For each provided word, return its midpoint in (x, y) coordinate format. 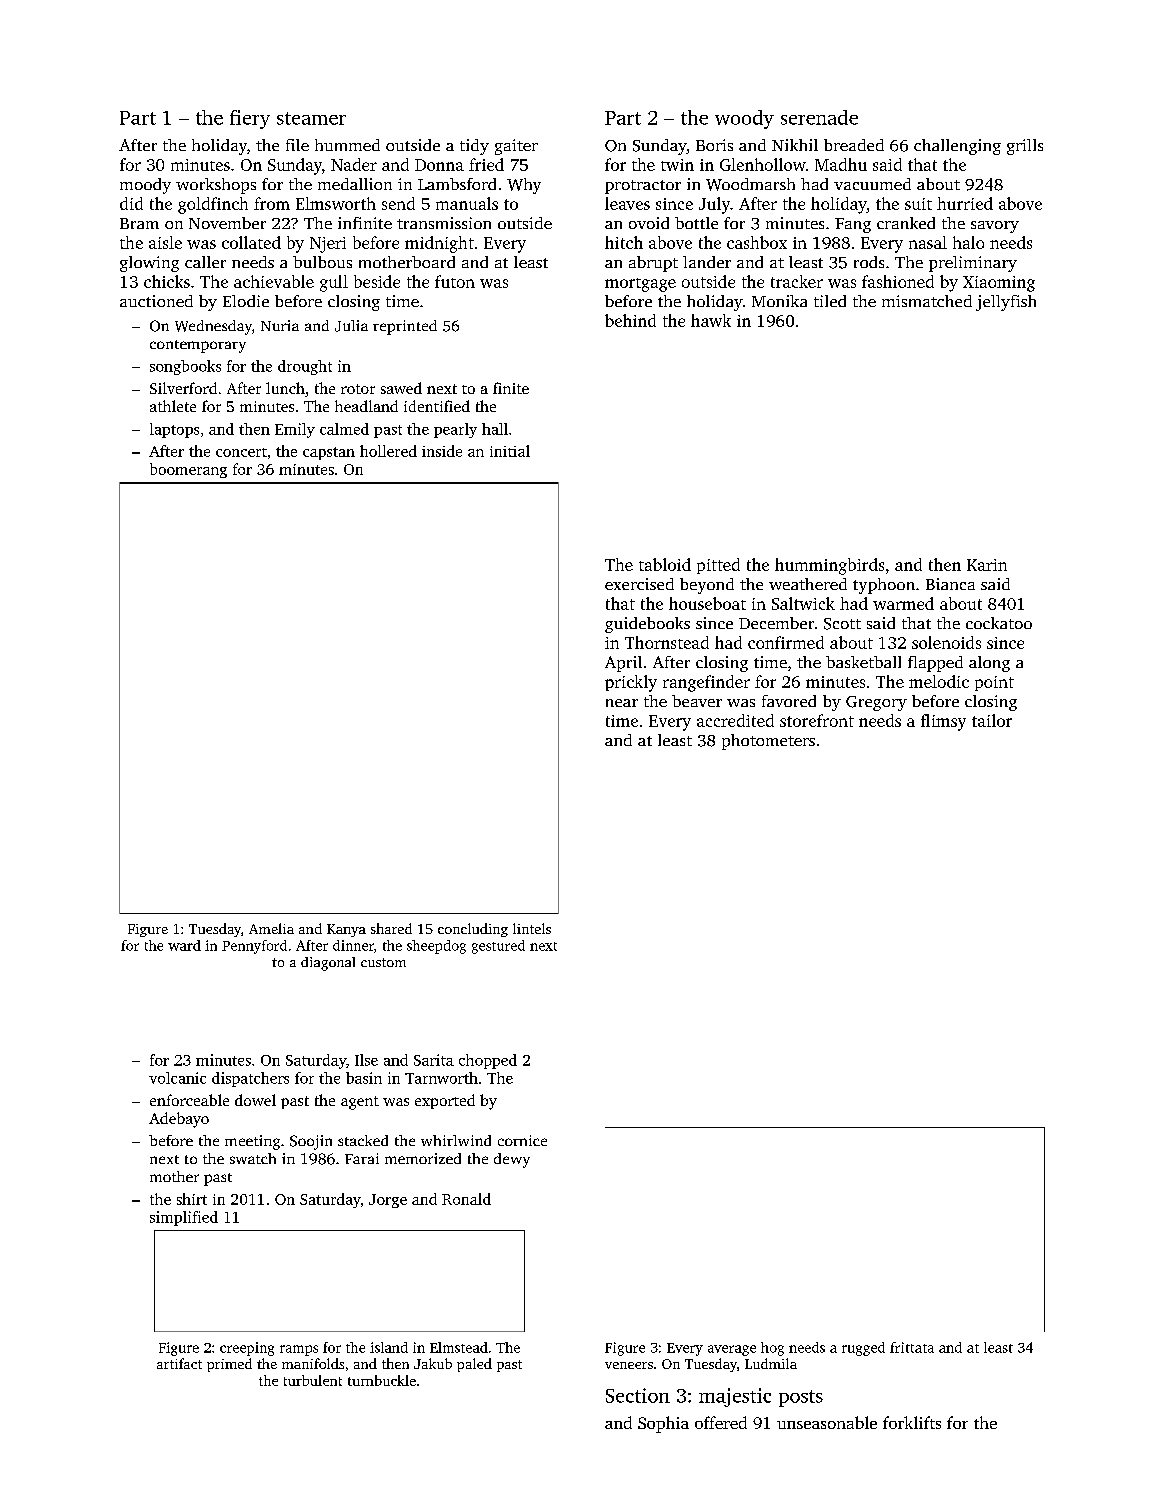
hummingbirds (829, 566)
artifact (179, 1363)
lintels (532, 928)
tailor (992, 720)
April (623, 664)
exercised (639, 584)
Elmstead (459, 1347)
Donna (439, 165)
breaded (854, 145)
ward (184, 945)
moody (145, 186)
